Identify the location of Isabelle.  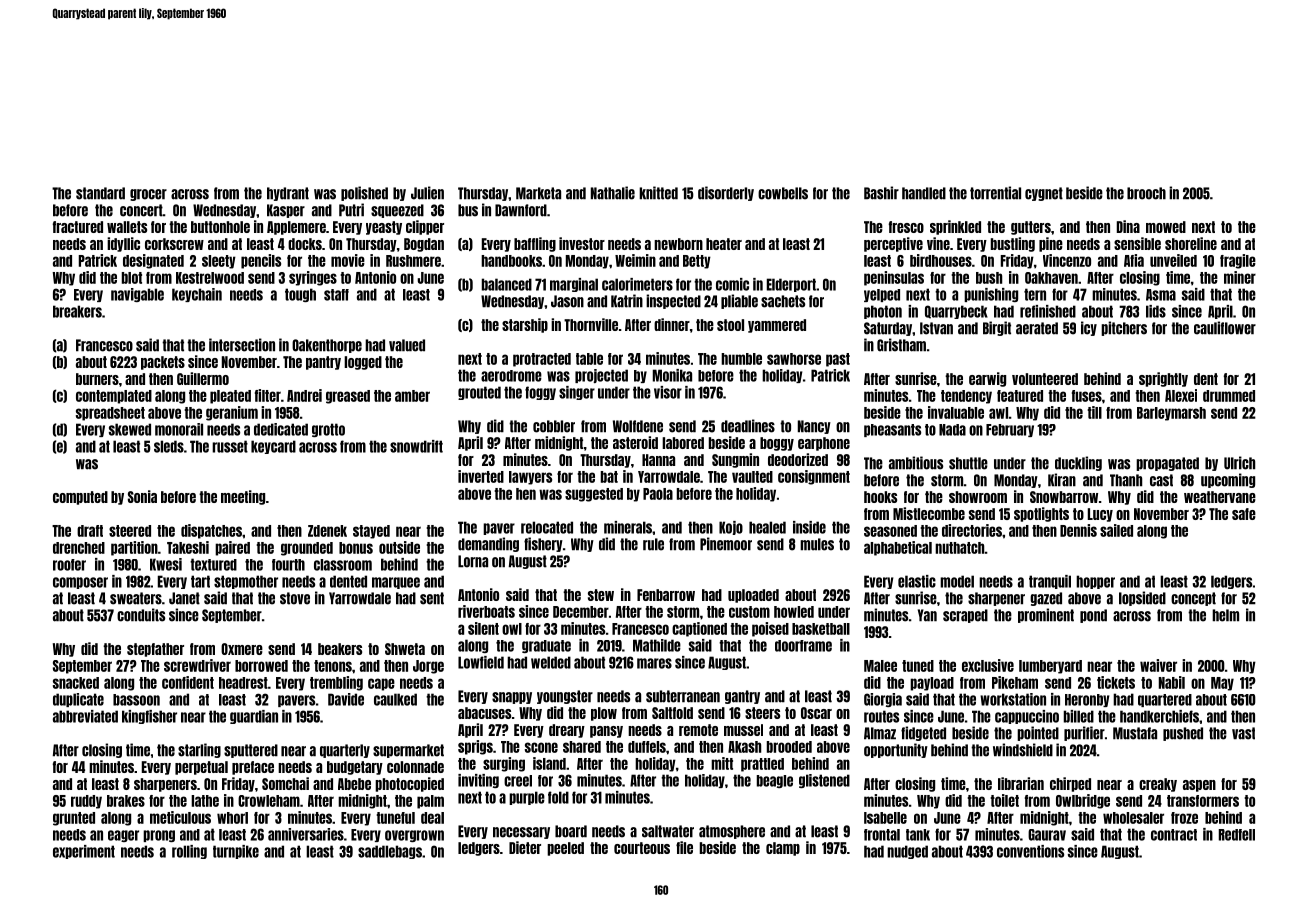
(885, 818).
